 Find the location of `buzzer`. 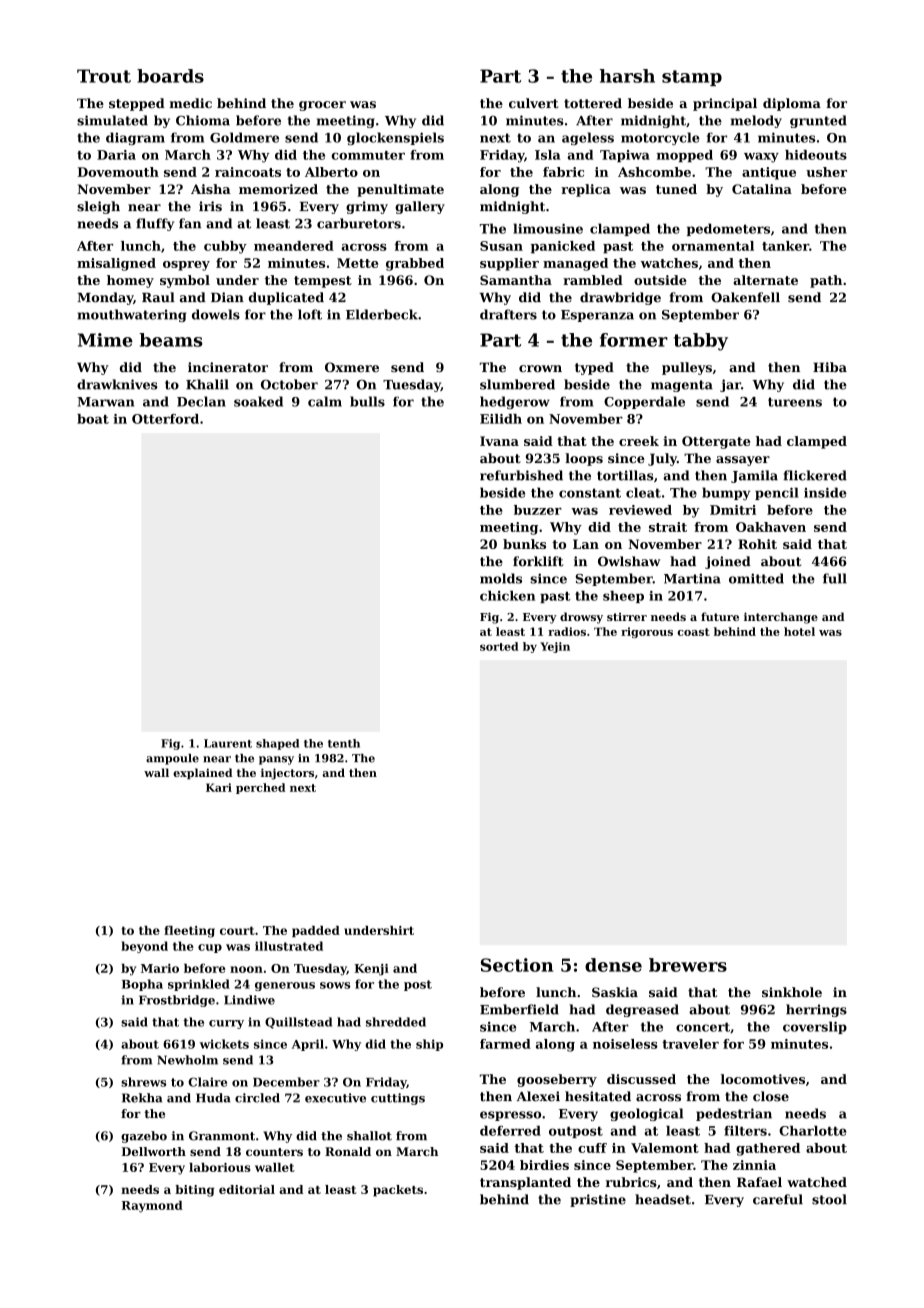

buzzer is located at coordinates (538, 510).
